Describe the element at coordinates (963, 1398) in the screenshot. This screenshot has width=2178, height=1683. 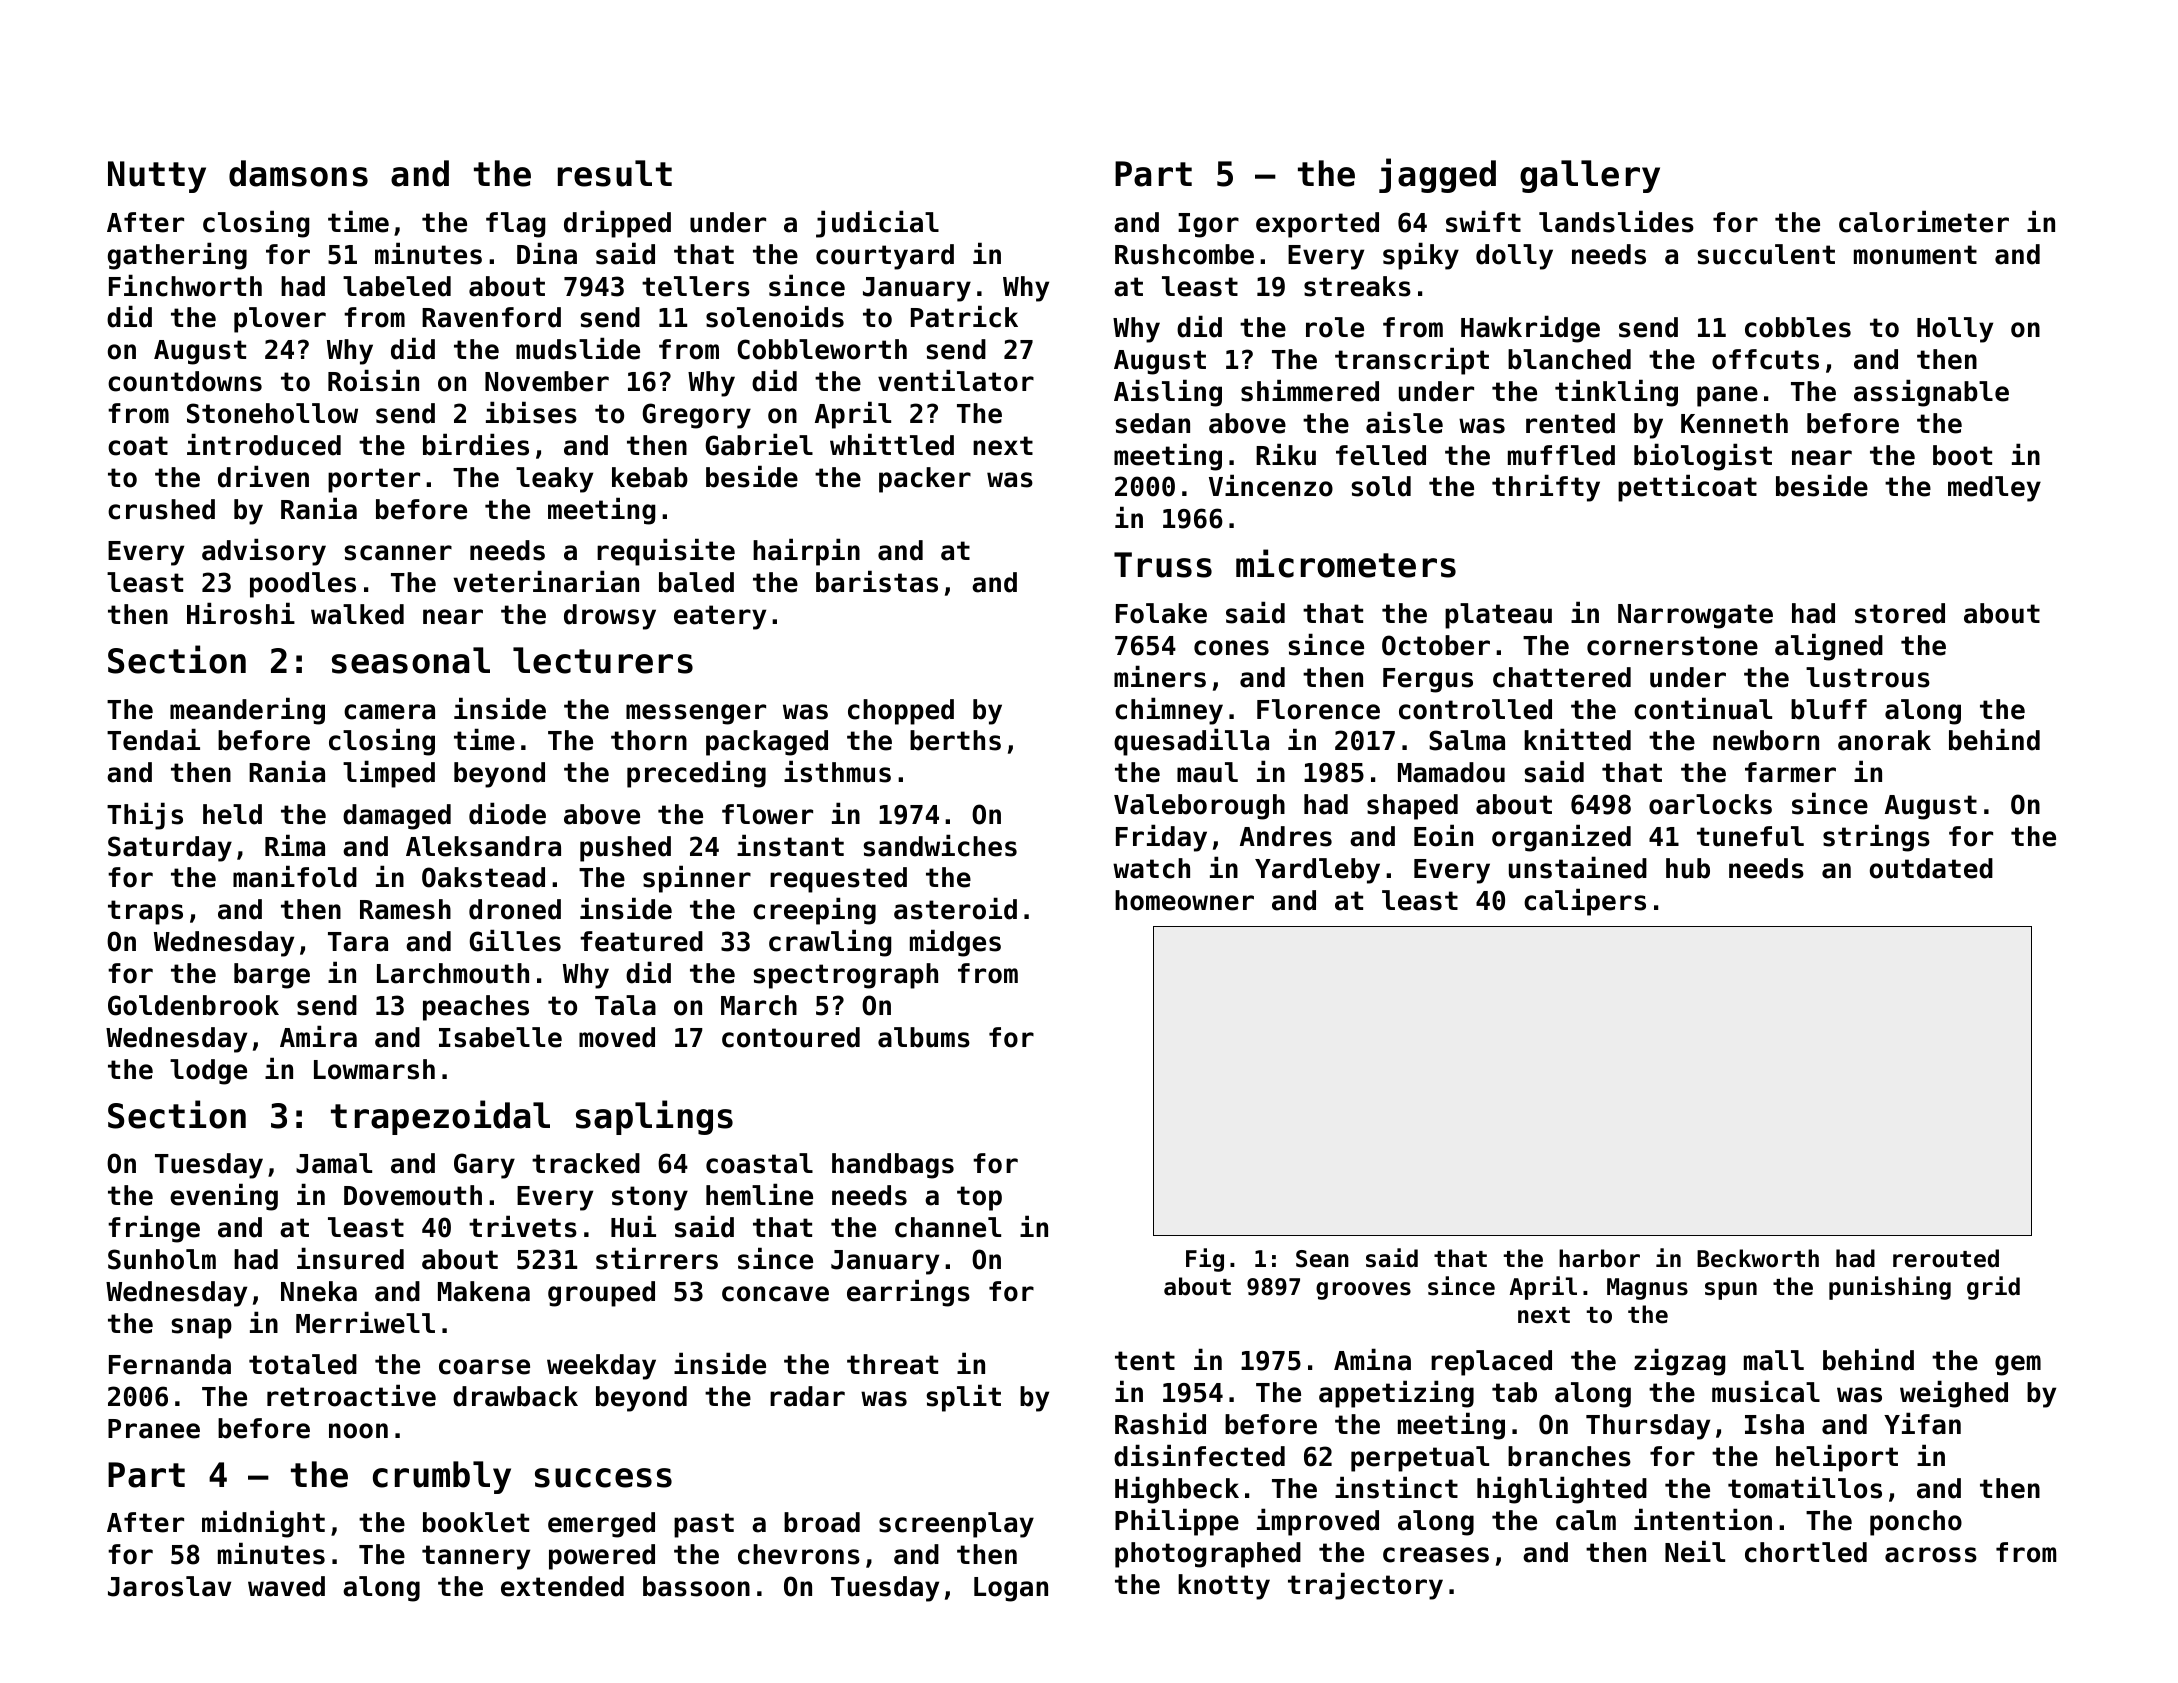
I see `split` at that location.
